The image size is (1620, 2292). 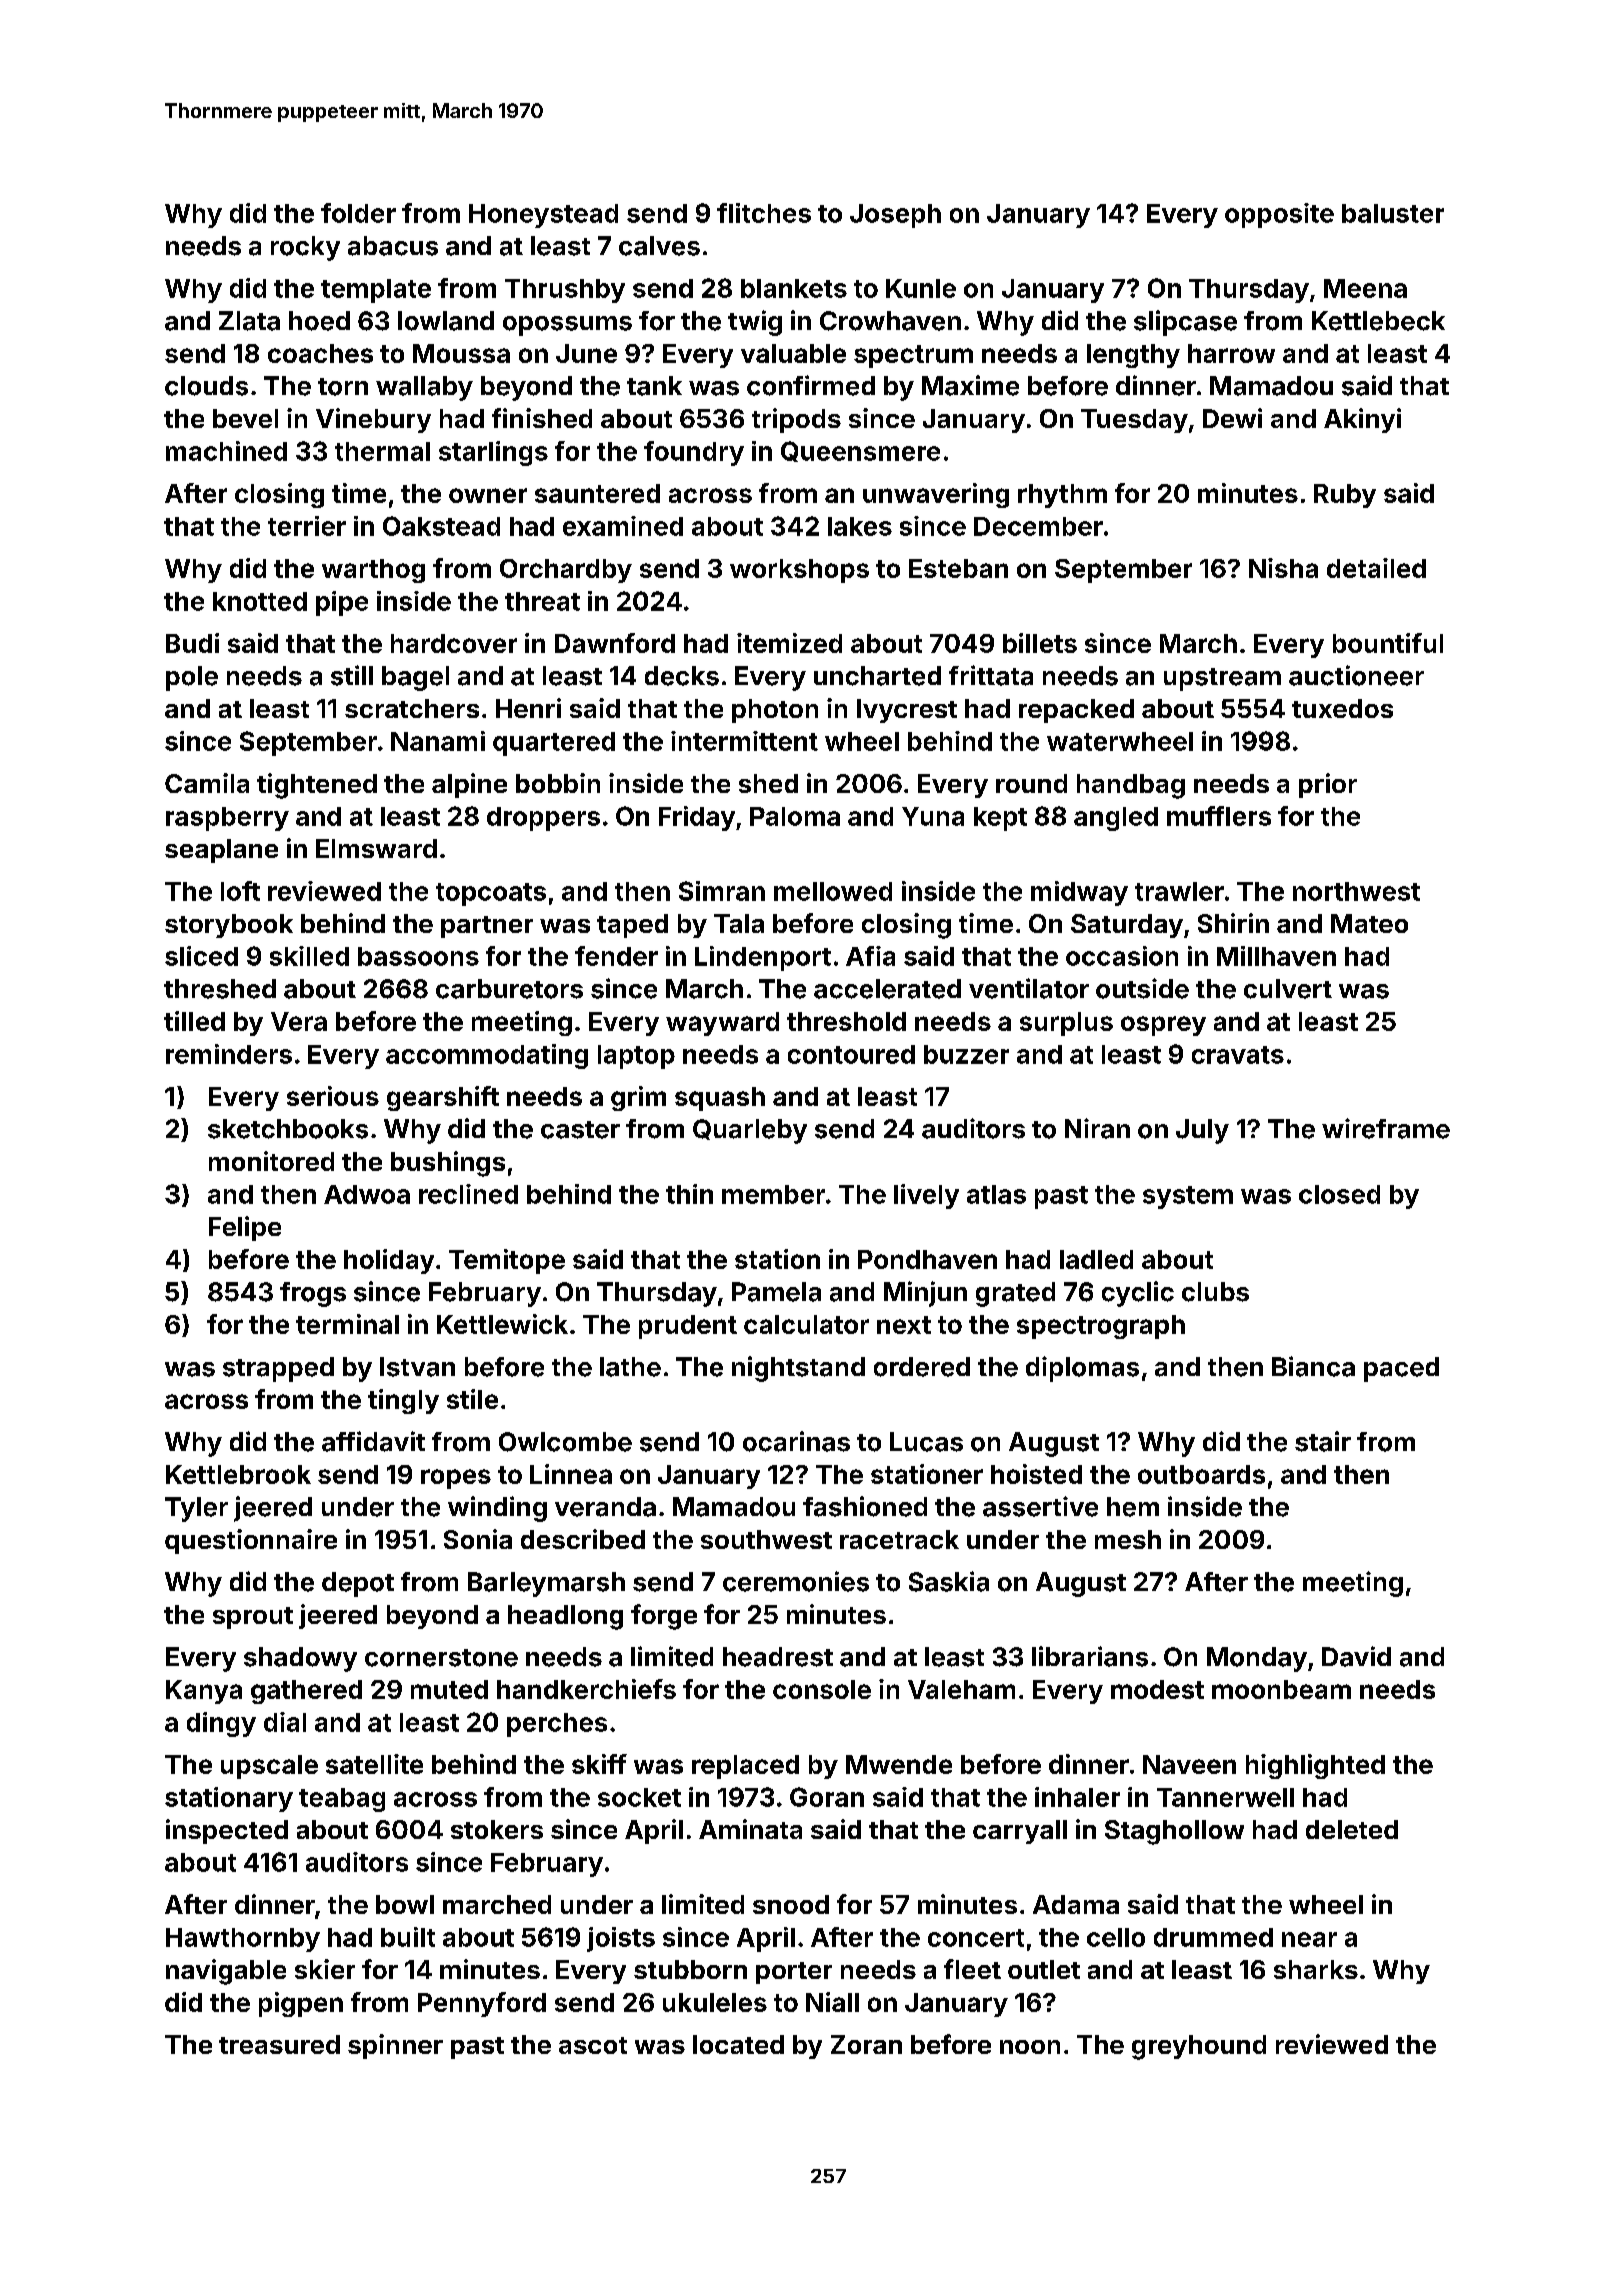 What do you see at coordinates (408, 1937) in the screenshot?
I see `built` at bounding box center [408, 1937].
